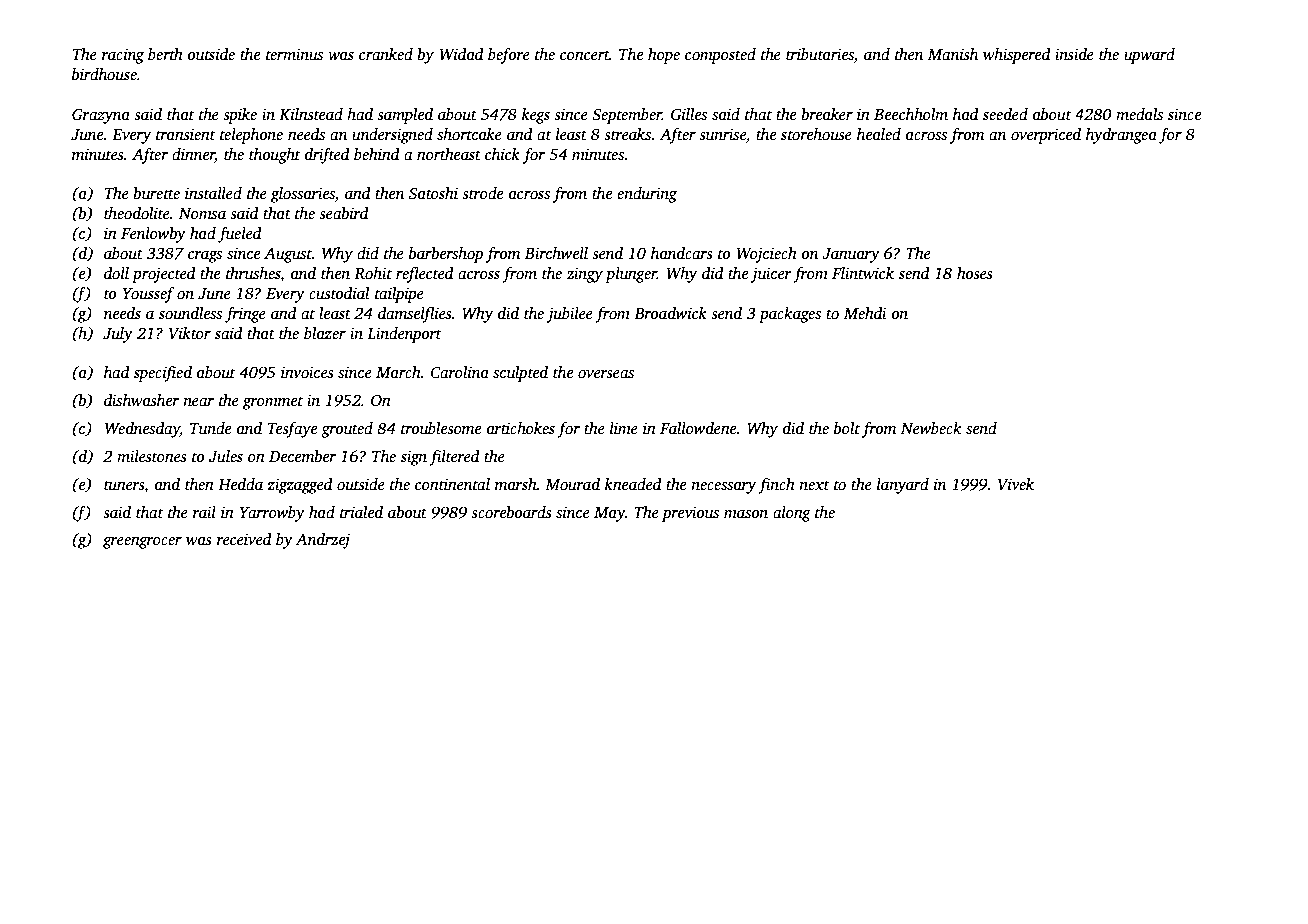 The height and width of the page is (924, 1308). What do you see at coordinates (1149, 56) in the page?
I see `upward` at bounding box center [1149, 56].
